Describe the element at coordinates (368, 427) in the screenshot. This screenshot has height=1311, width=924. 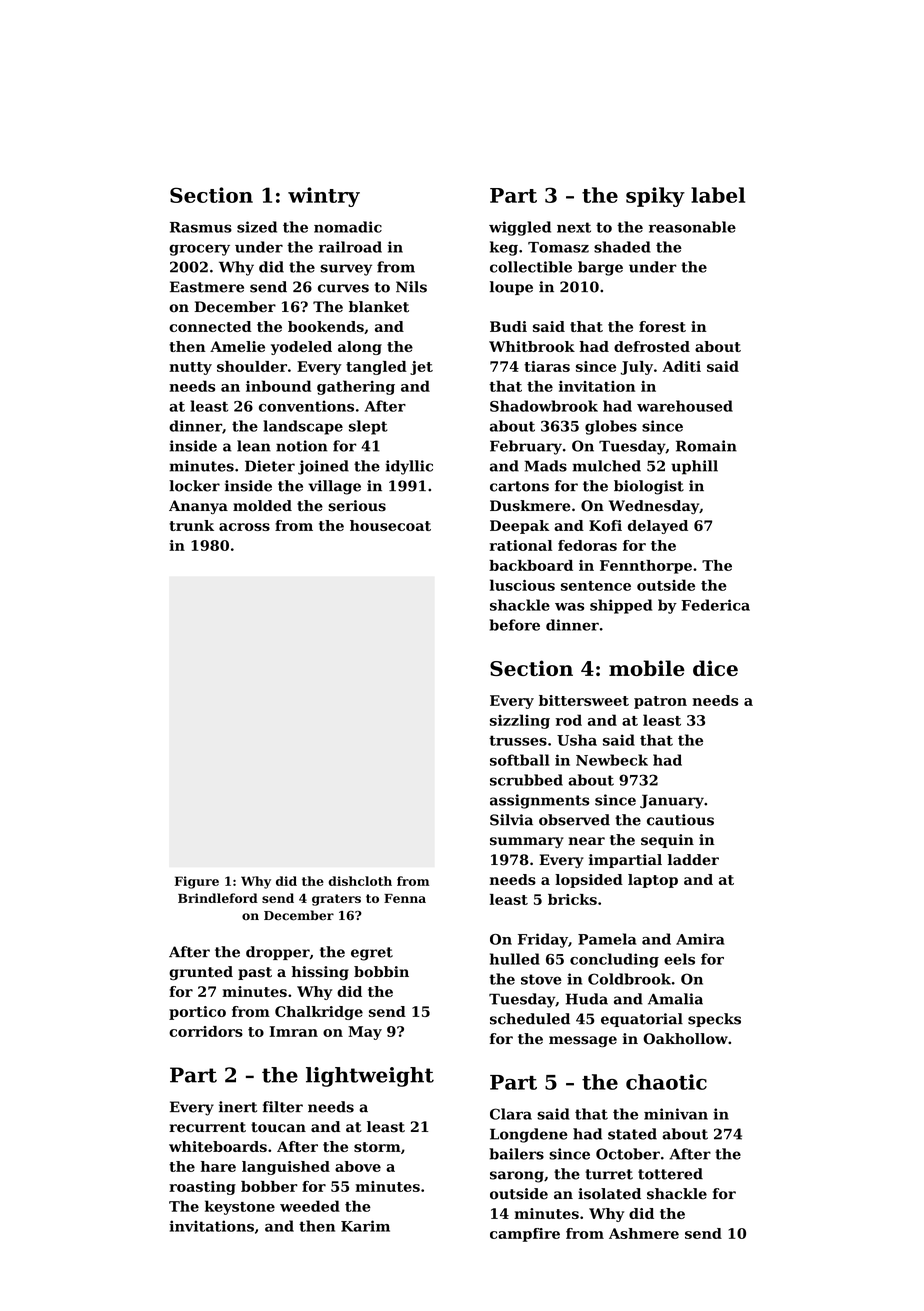
I see `slept` at that location.
